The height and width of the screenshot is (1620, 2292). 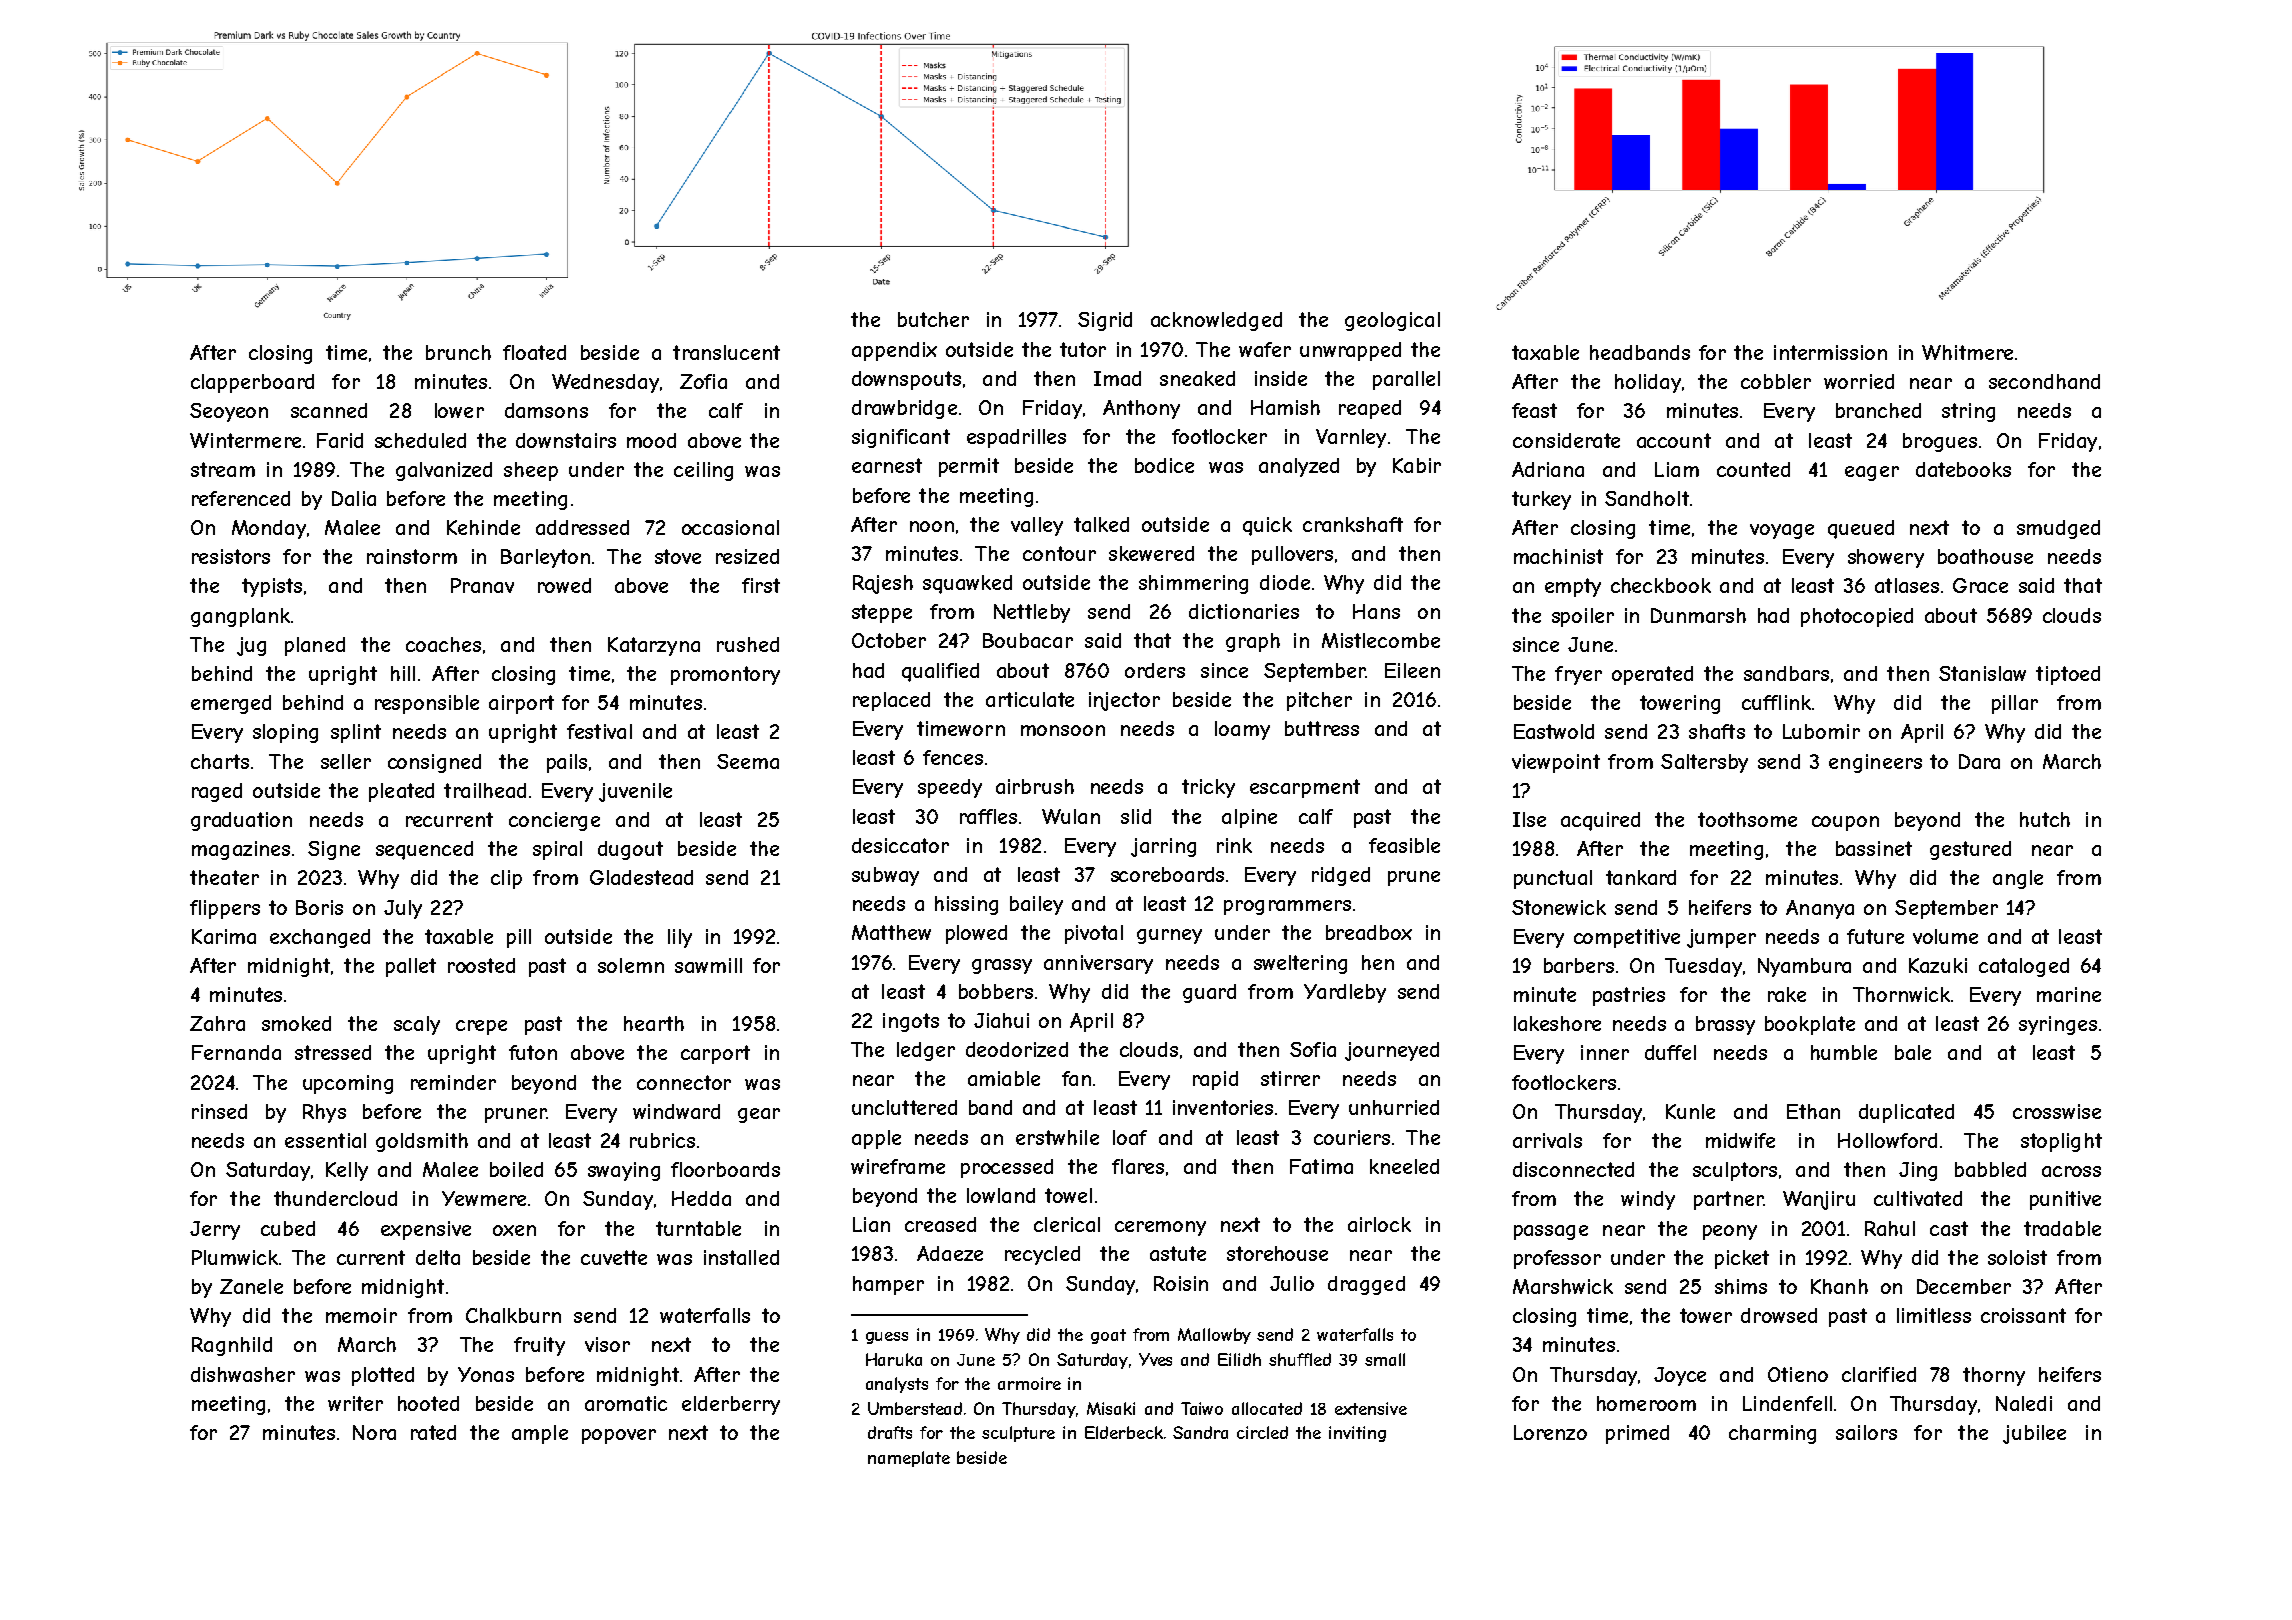 I want to click on dugout, so click(x=630, y=850).
